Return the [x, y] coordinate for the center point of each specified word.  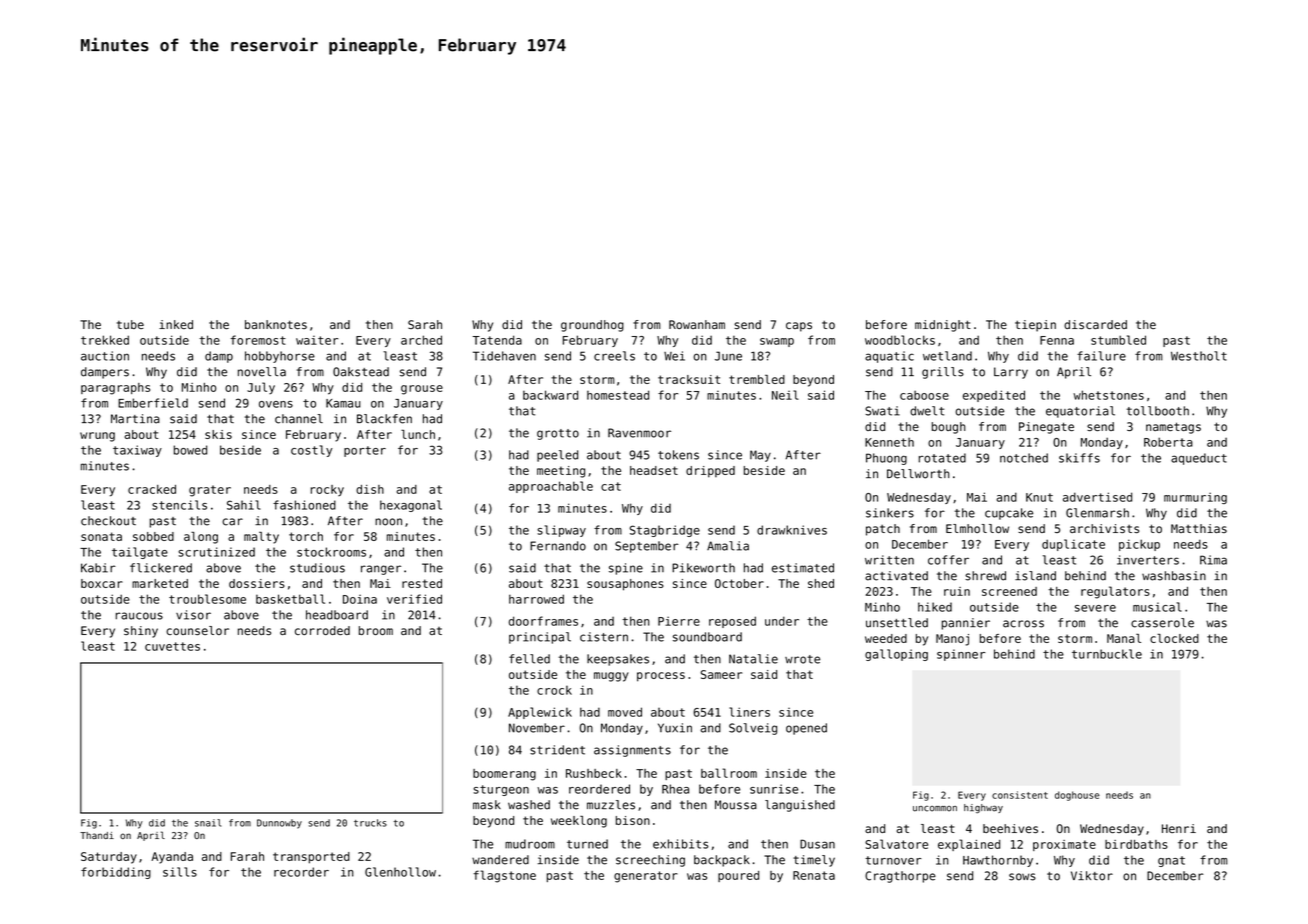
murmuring [1195, 498]
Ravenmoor [639, 433]
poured [738, 876]
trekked [105, 340]
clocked [1174, 638]
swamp [777, 342]
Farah [247, 856]
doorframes [543, 621]
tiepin [1035, 326]
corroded [322, 630]
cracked [152, 489]
